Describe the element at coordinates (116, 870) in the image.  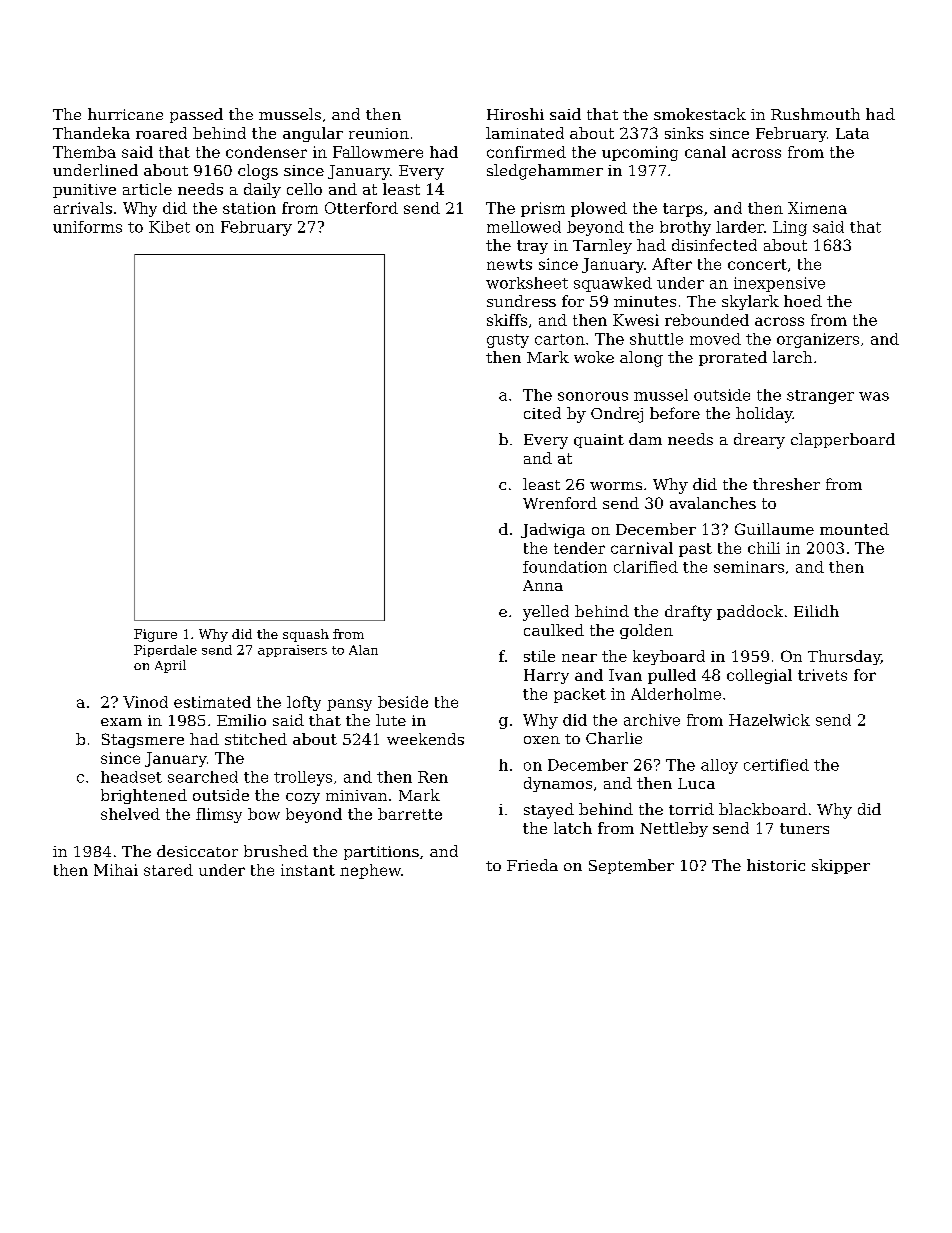
I see `Mihai` at that location.
